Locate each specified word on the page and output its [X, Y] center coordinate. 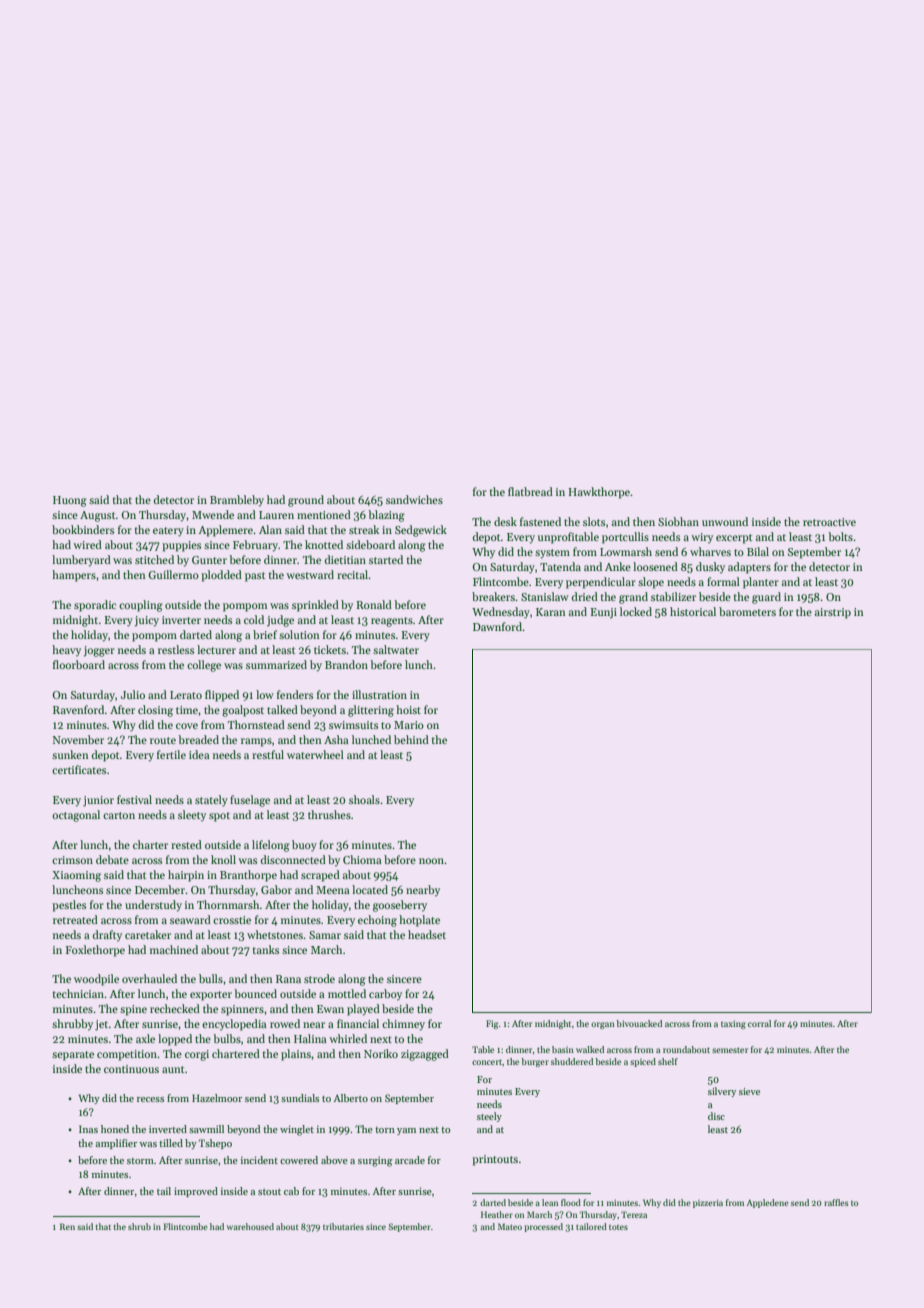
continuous [131, 1069]
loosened [655, 566]
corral [759, 1023]
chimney [403, 1025]
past [255, 577]
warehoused [250, 1226]
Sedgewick [421, 531]
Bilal [758, 551]
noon [431, 861]
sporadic [95, 606]
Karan [551, 612]
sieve [749, 1091]
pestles [69, 906]
